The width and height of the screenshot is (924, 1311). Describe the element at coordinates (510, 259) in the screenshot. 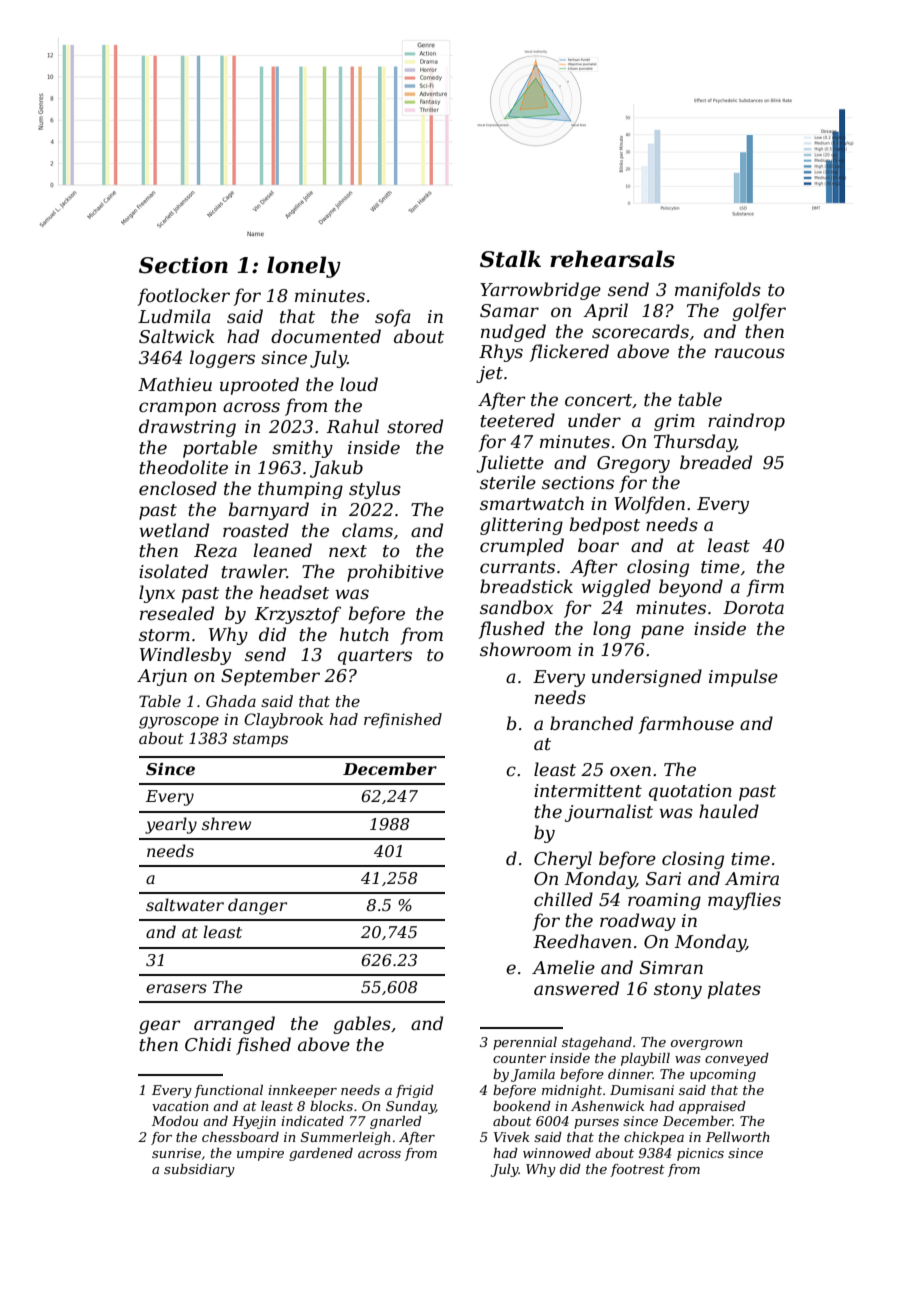

I see `Stalk` at that location.
